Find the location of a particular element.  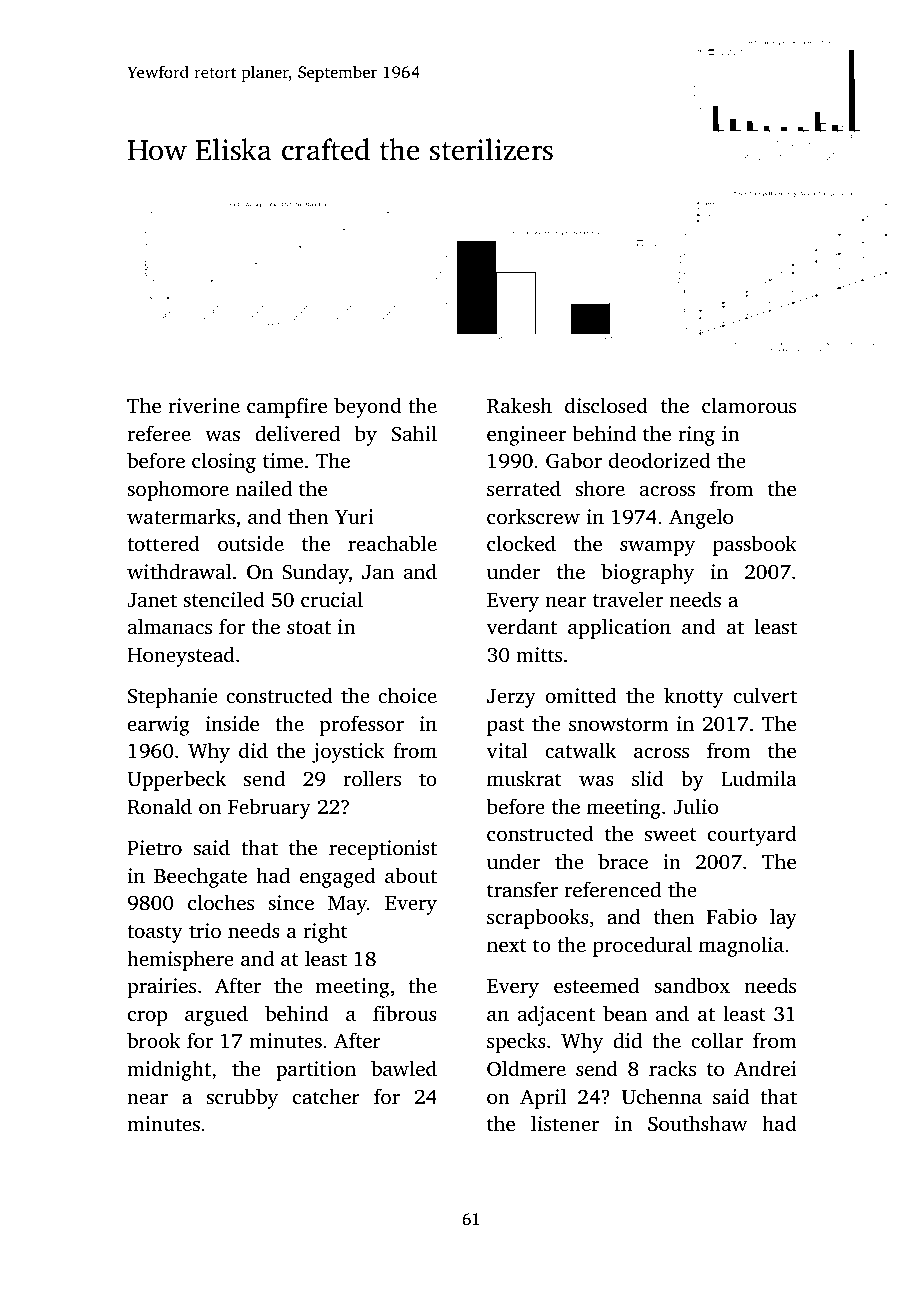

campfire is located at coordinates (287, 407).
